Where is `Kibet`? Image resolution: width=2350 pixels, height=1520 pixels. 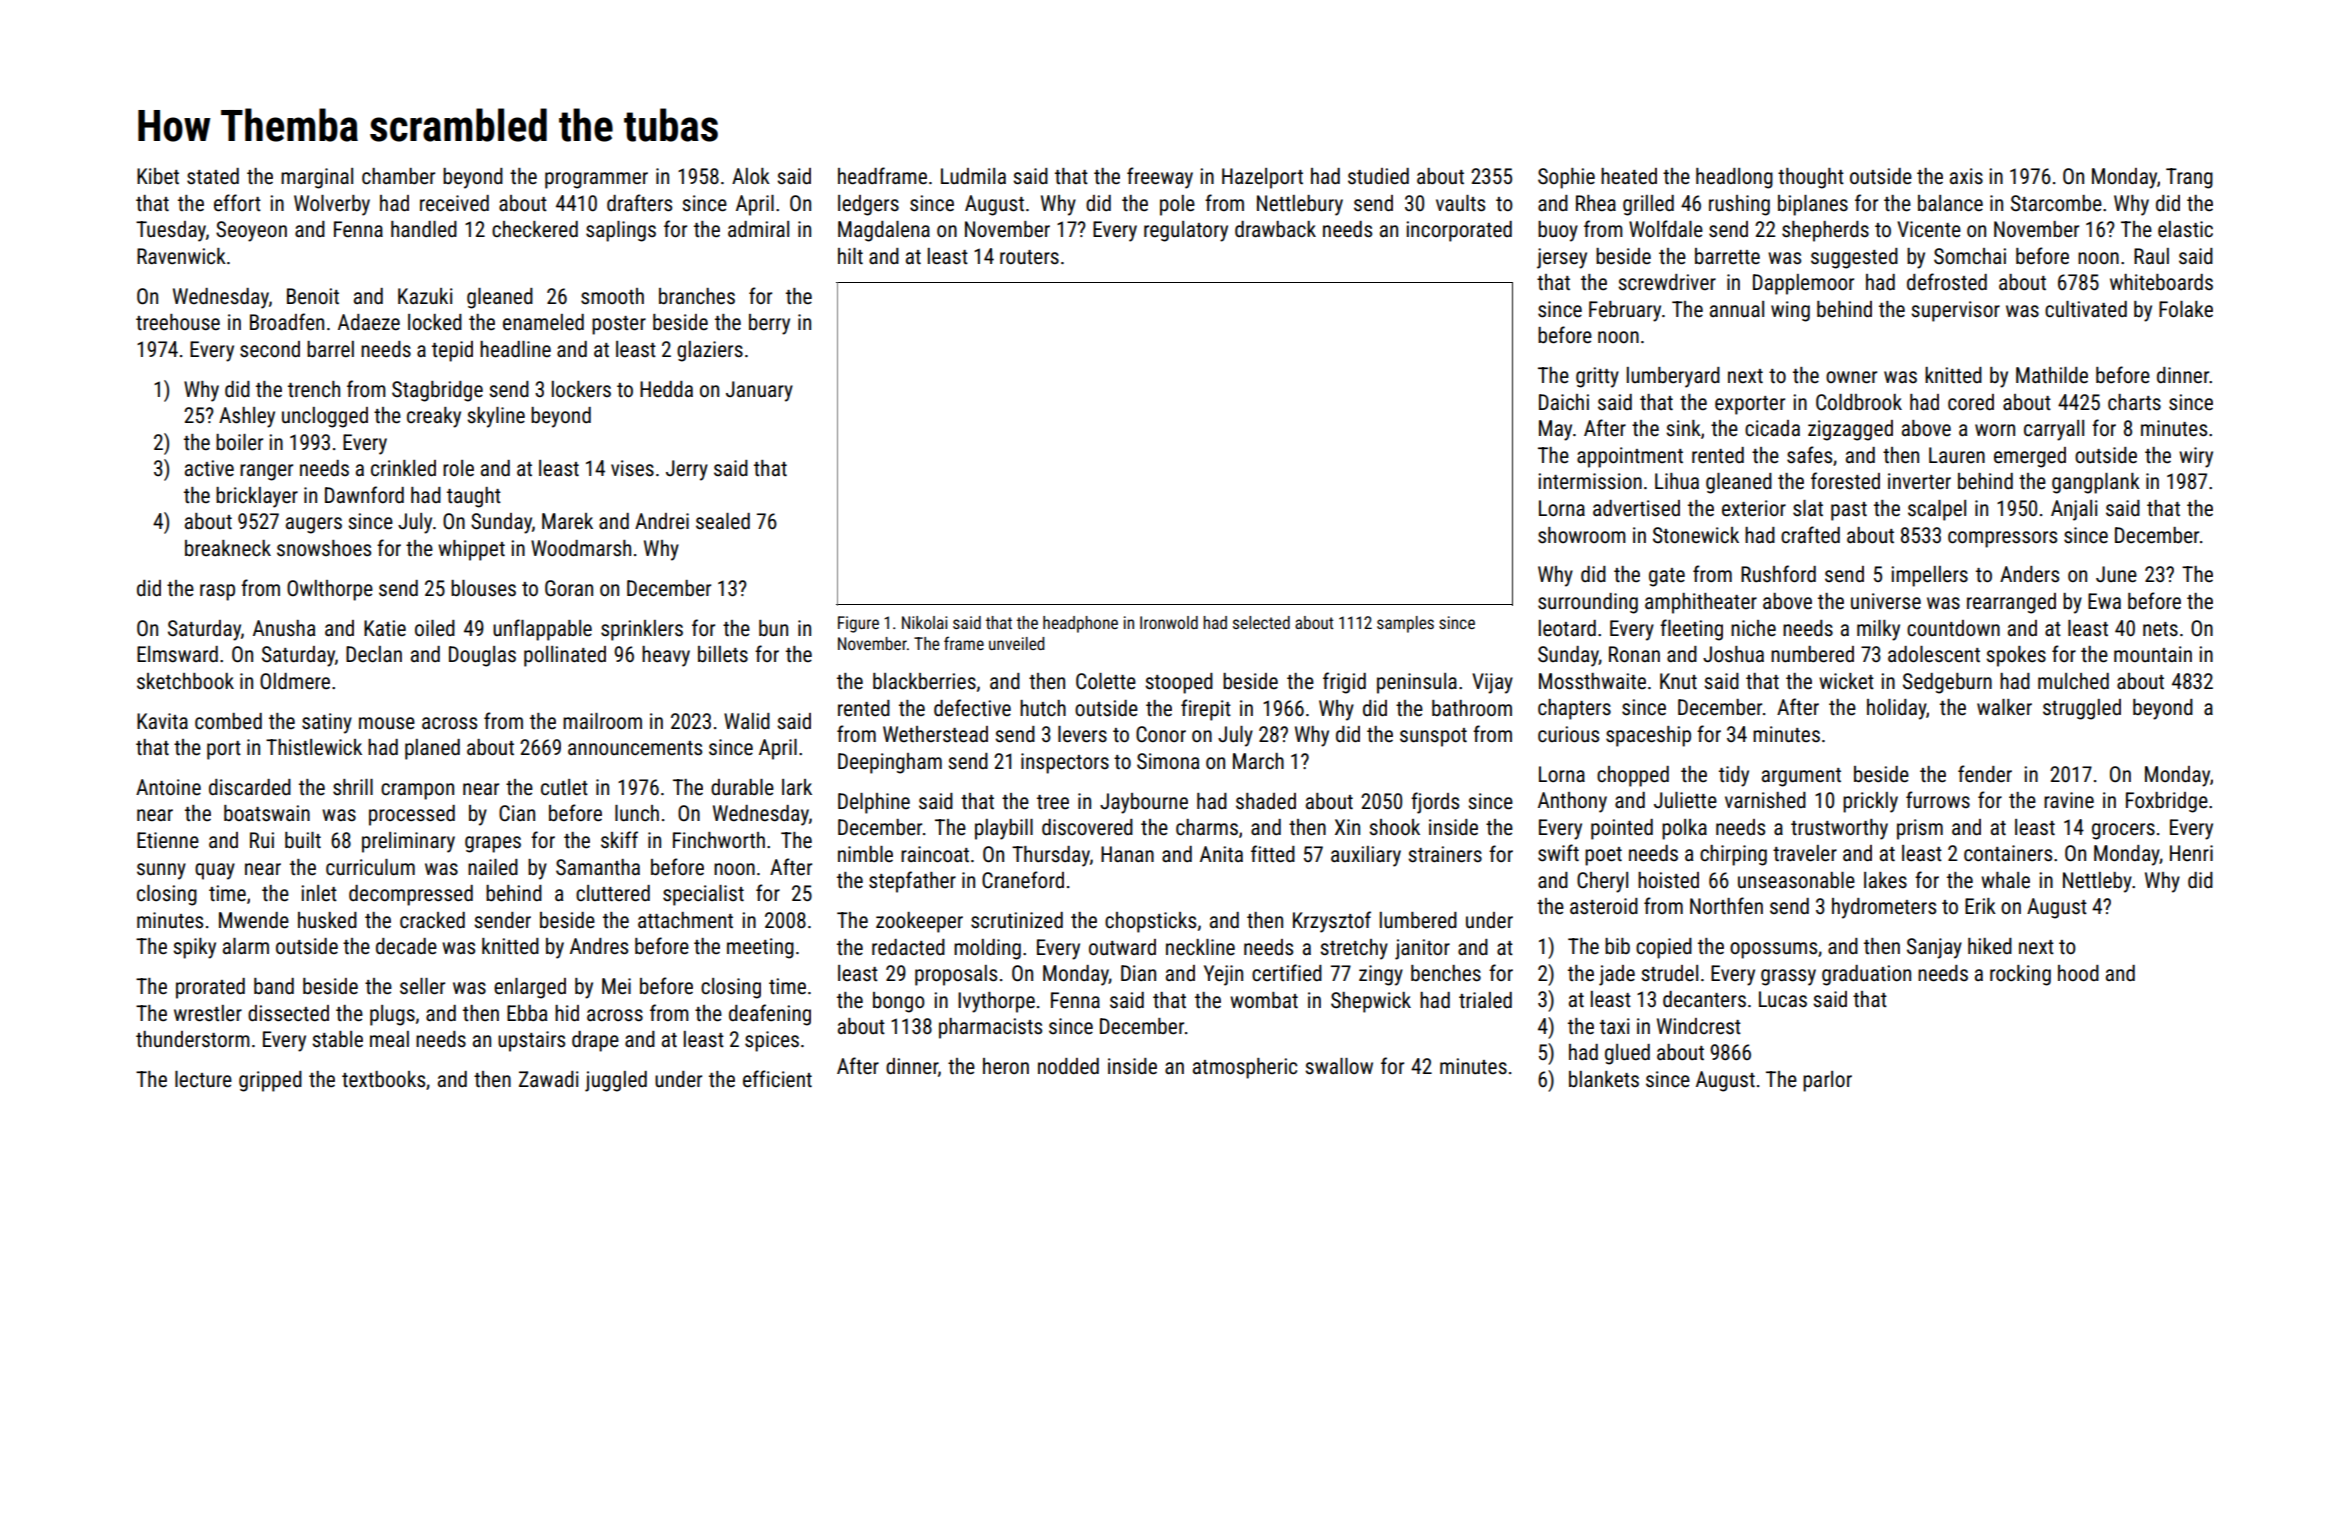
Kibet is located at coordinates (158, 176).
